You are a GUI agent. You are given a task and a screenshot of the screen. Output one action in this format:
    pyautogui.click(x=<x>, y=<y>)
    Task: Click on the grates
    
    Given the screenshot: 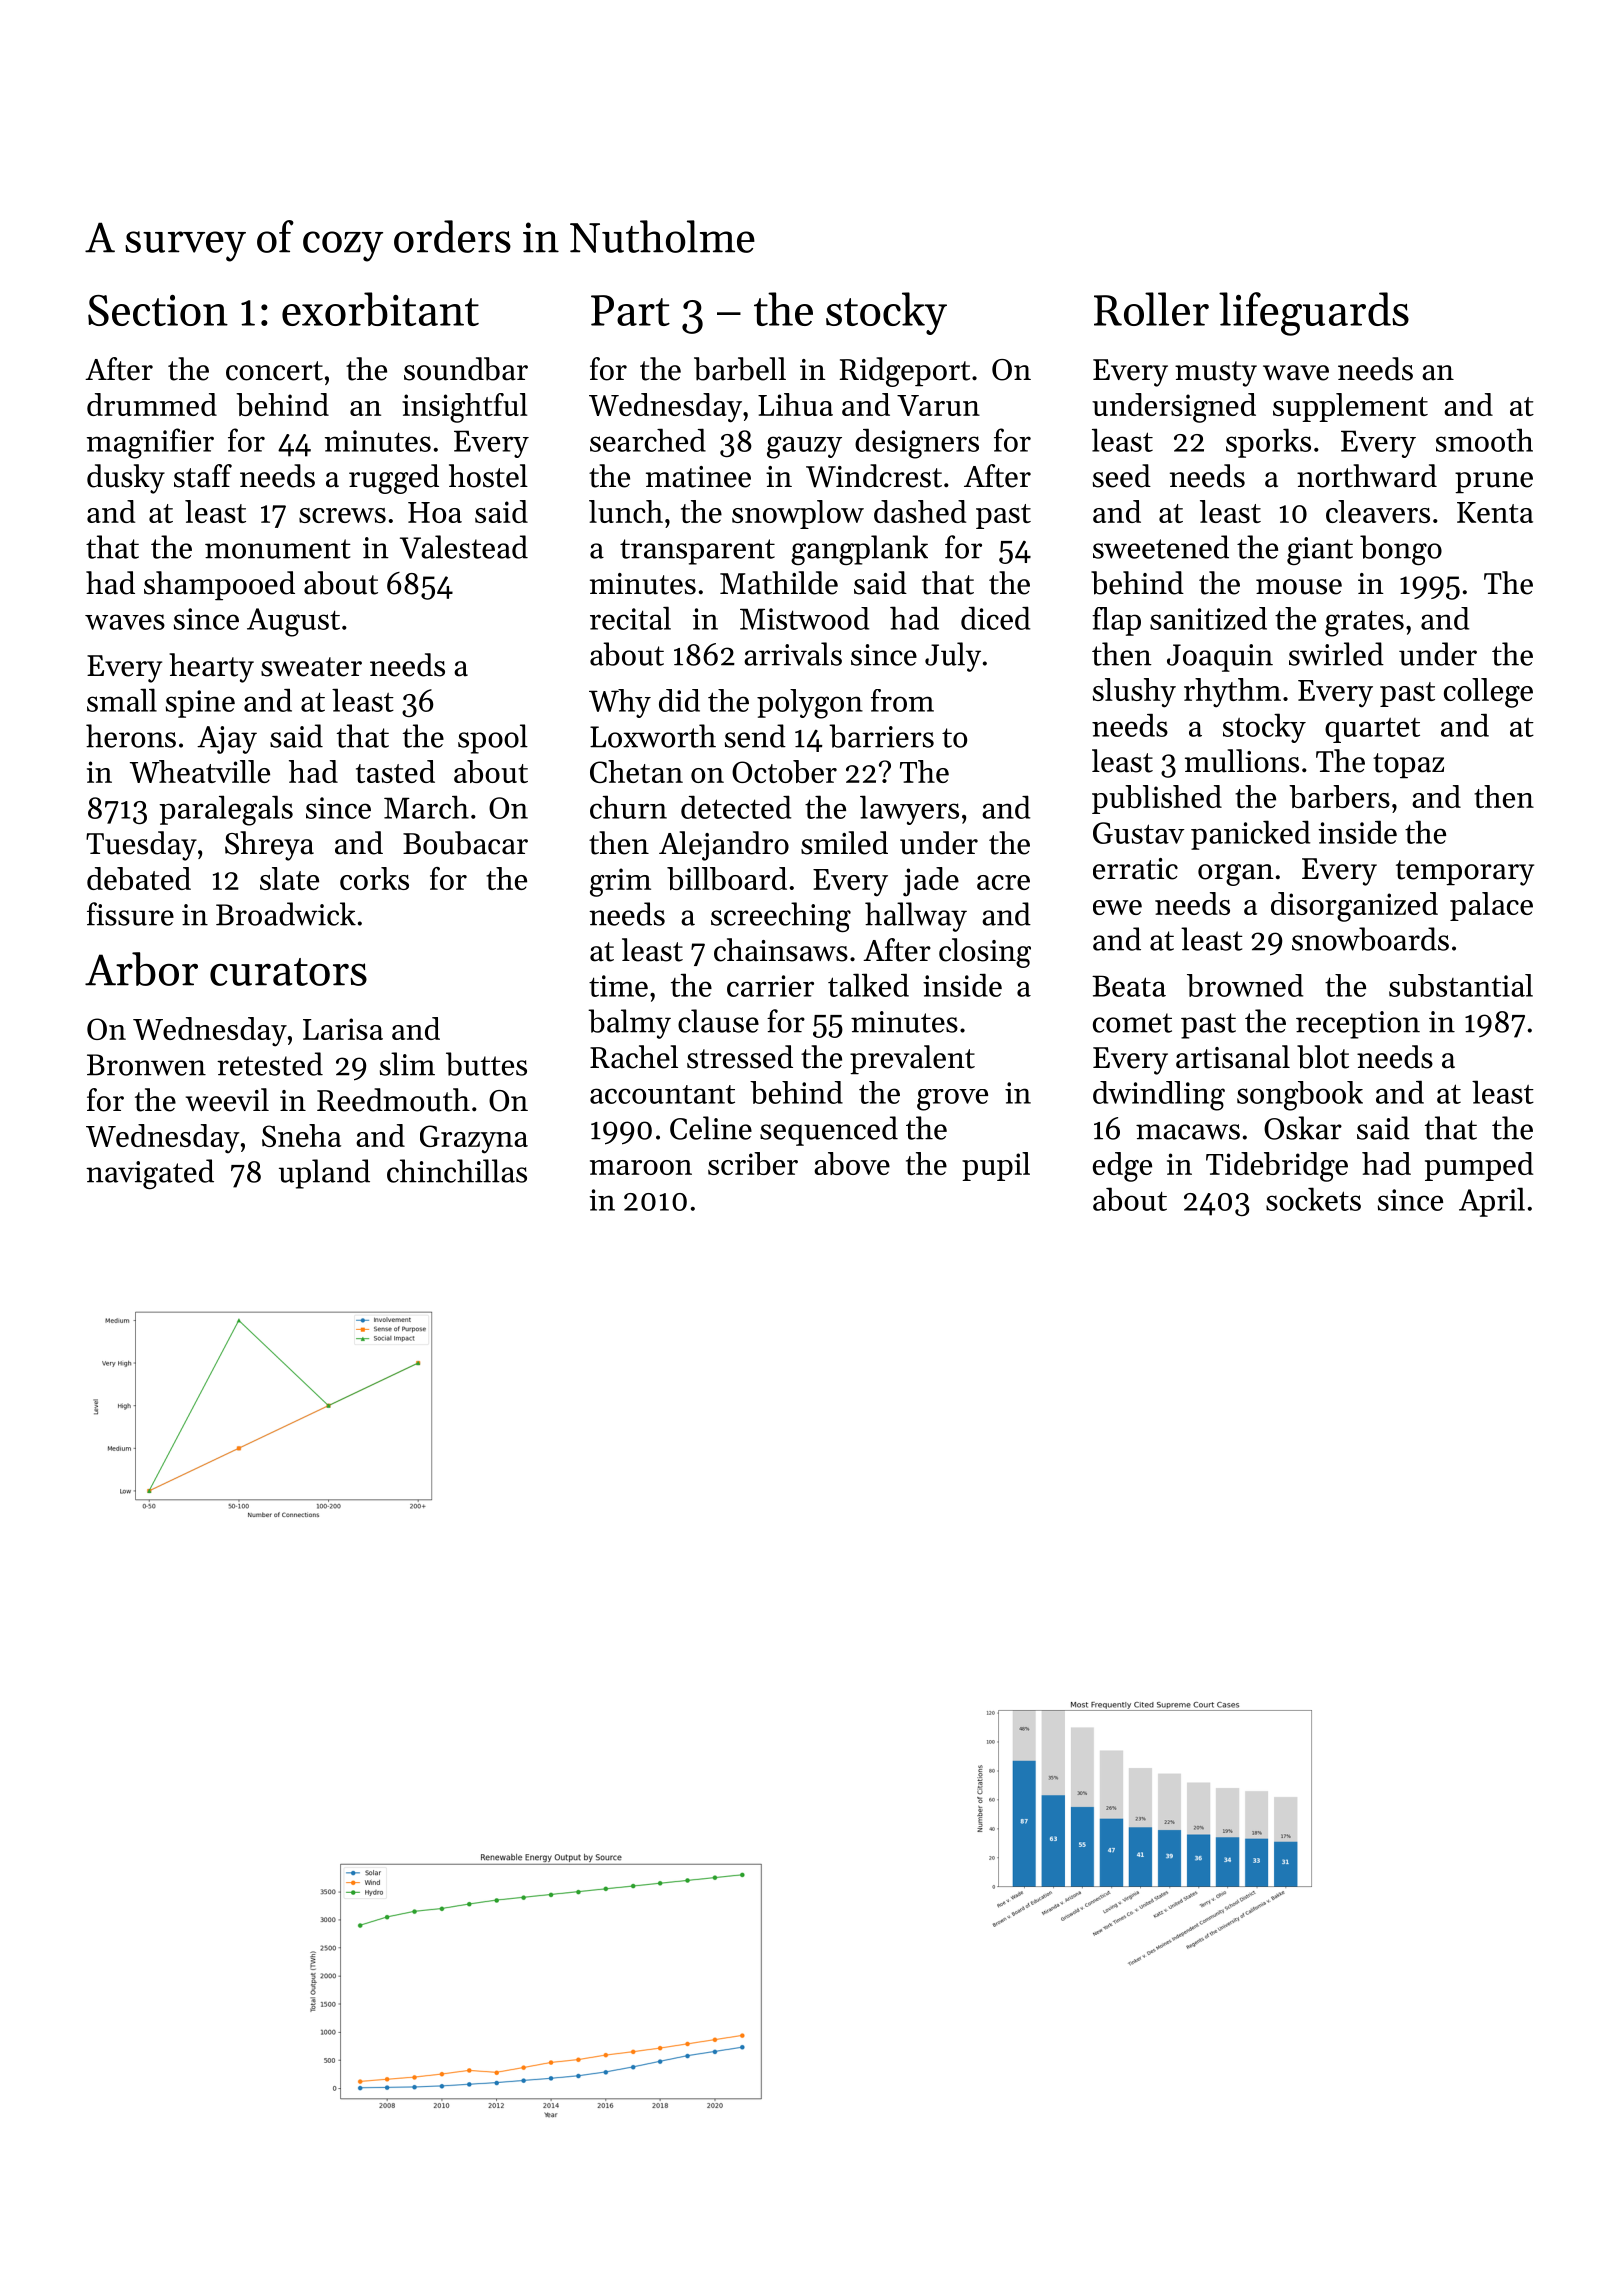 What is the action you would take?
    pyautogui.click(x=1364, y=623)
